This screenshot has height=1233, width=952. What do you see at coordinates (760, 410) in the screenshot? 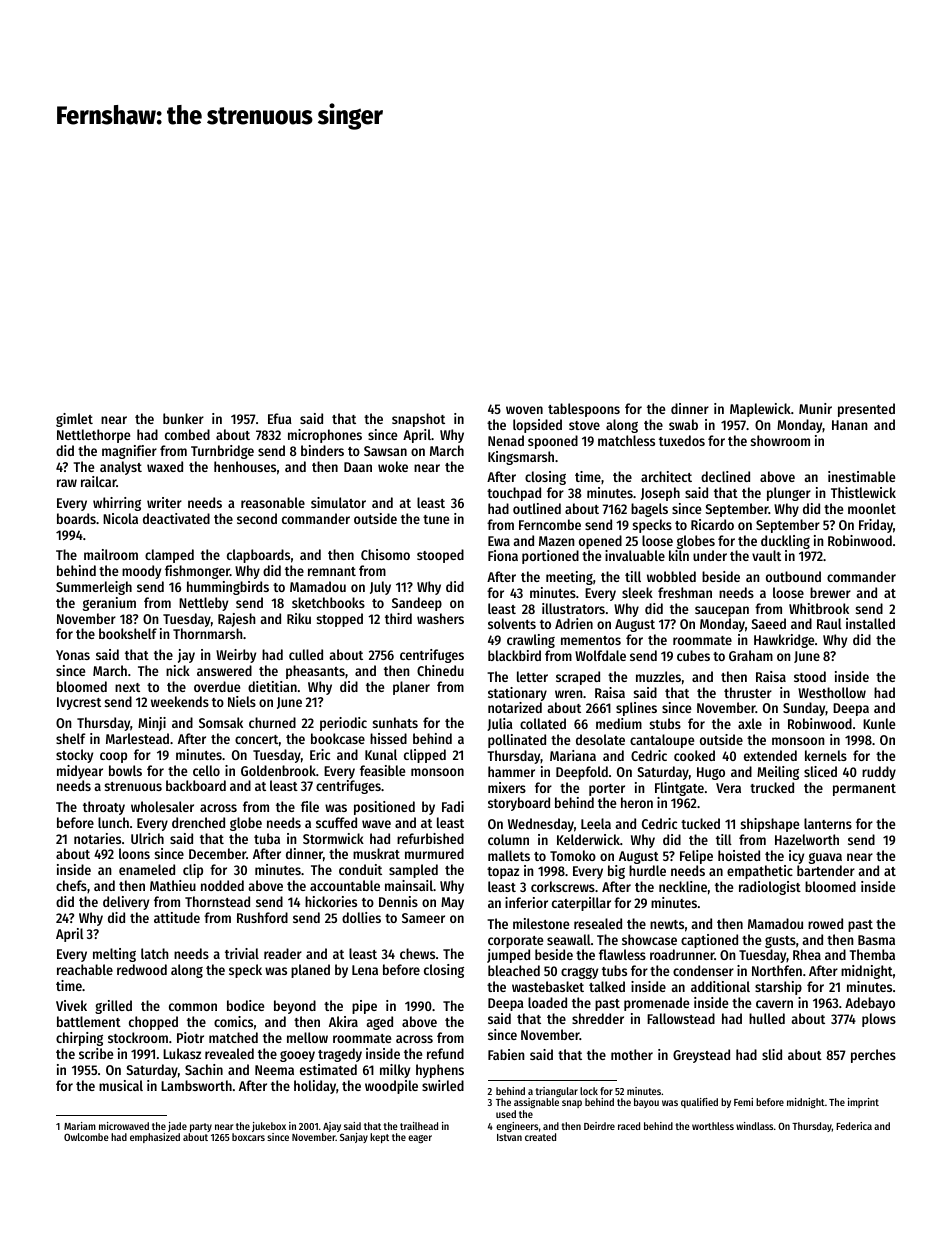
I see `Maplewick` at bounding box center [760, 410].
